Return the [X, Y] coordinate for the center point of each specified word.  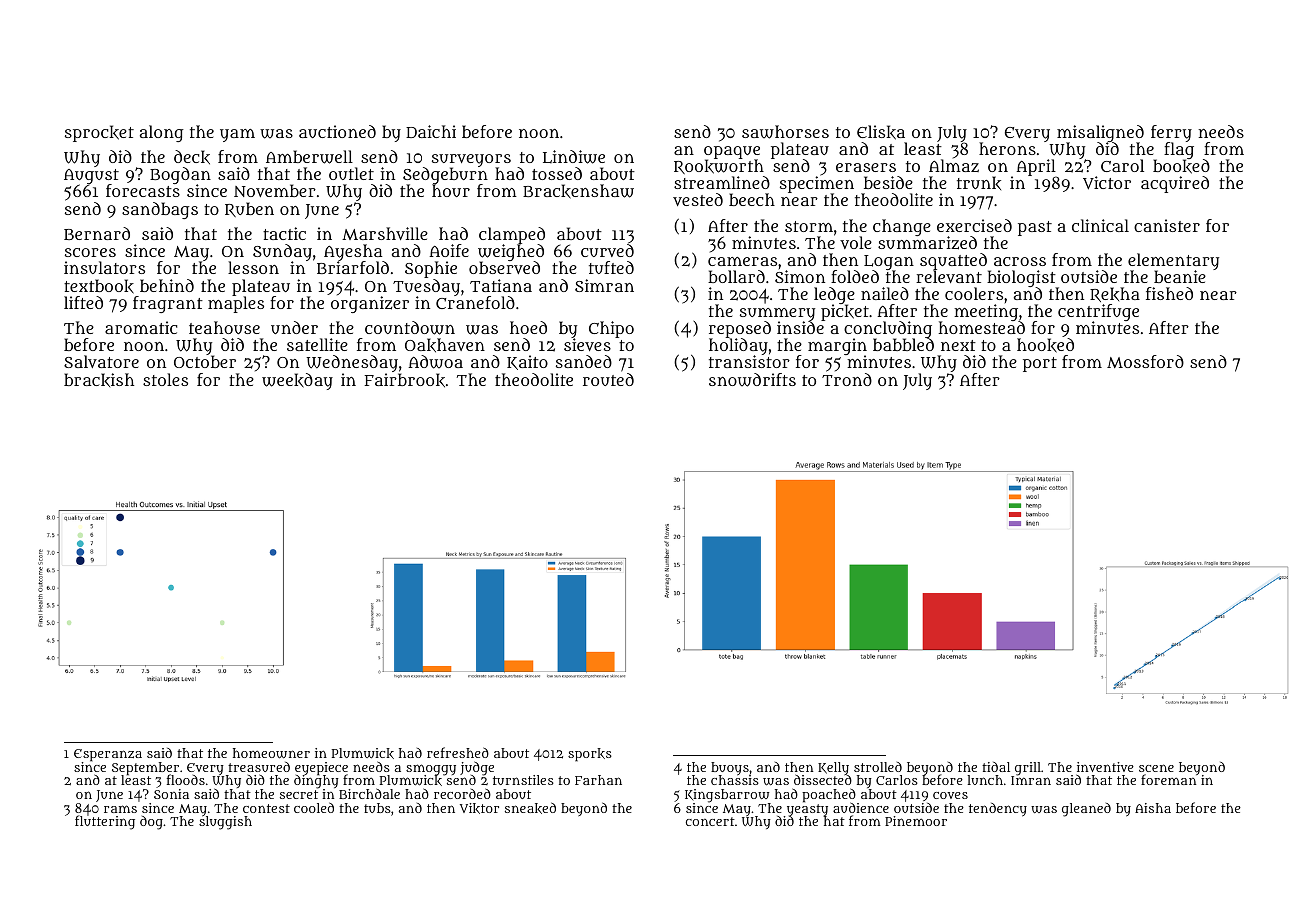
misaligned [1100, 133]
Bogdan [180, 176]
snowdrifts [752, 380]
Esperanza [108, 755]
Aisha [1153, 808]
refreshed [458, 752]
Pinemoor [916, 821]
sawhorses [785, 132]
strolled [878, 767]
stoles [165, 379]
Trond [847, 379]
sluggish [225, 823]
